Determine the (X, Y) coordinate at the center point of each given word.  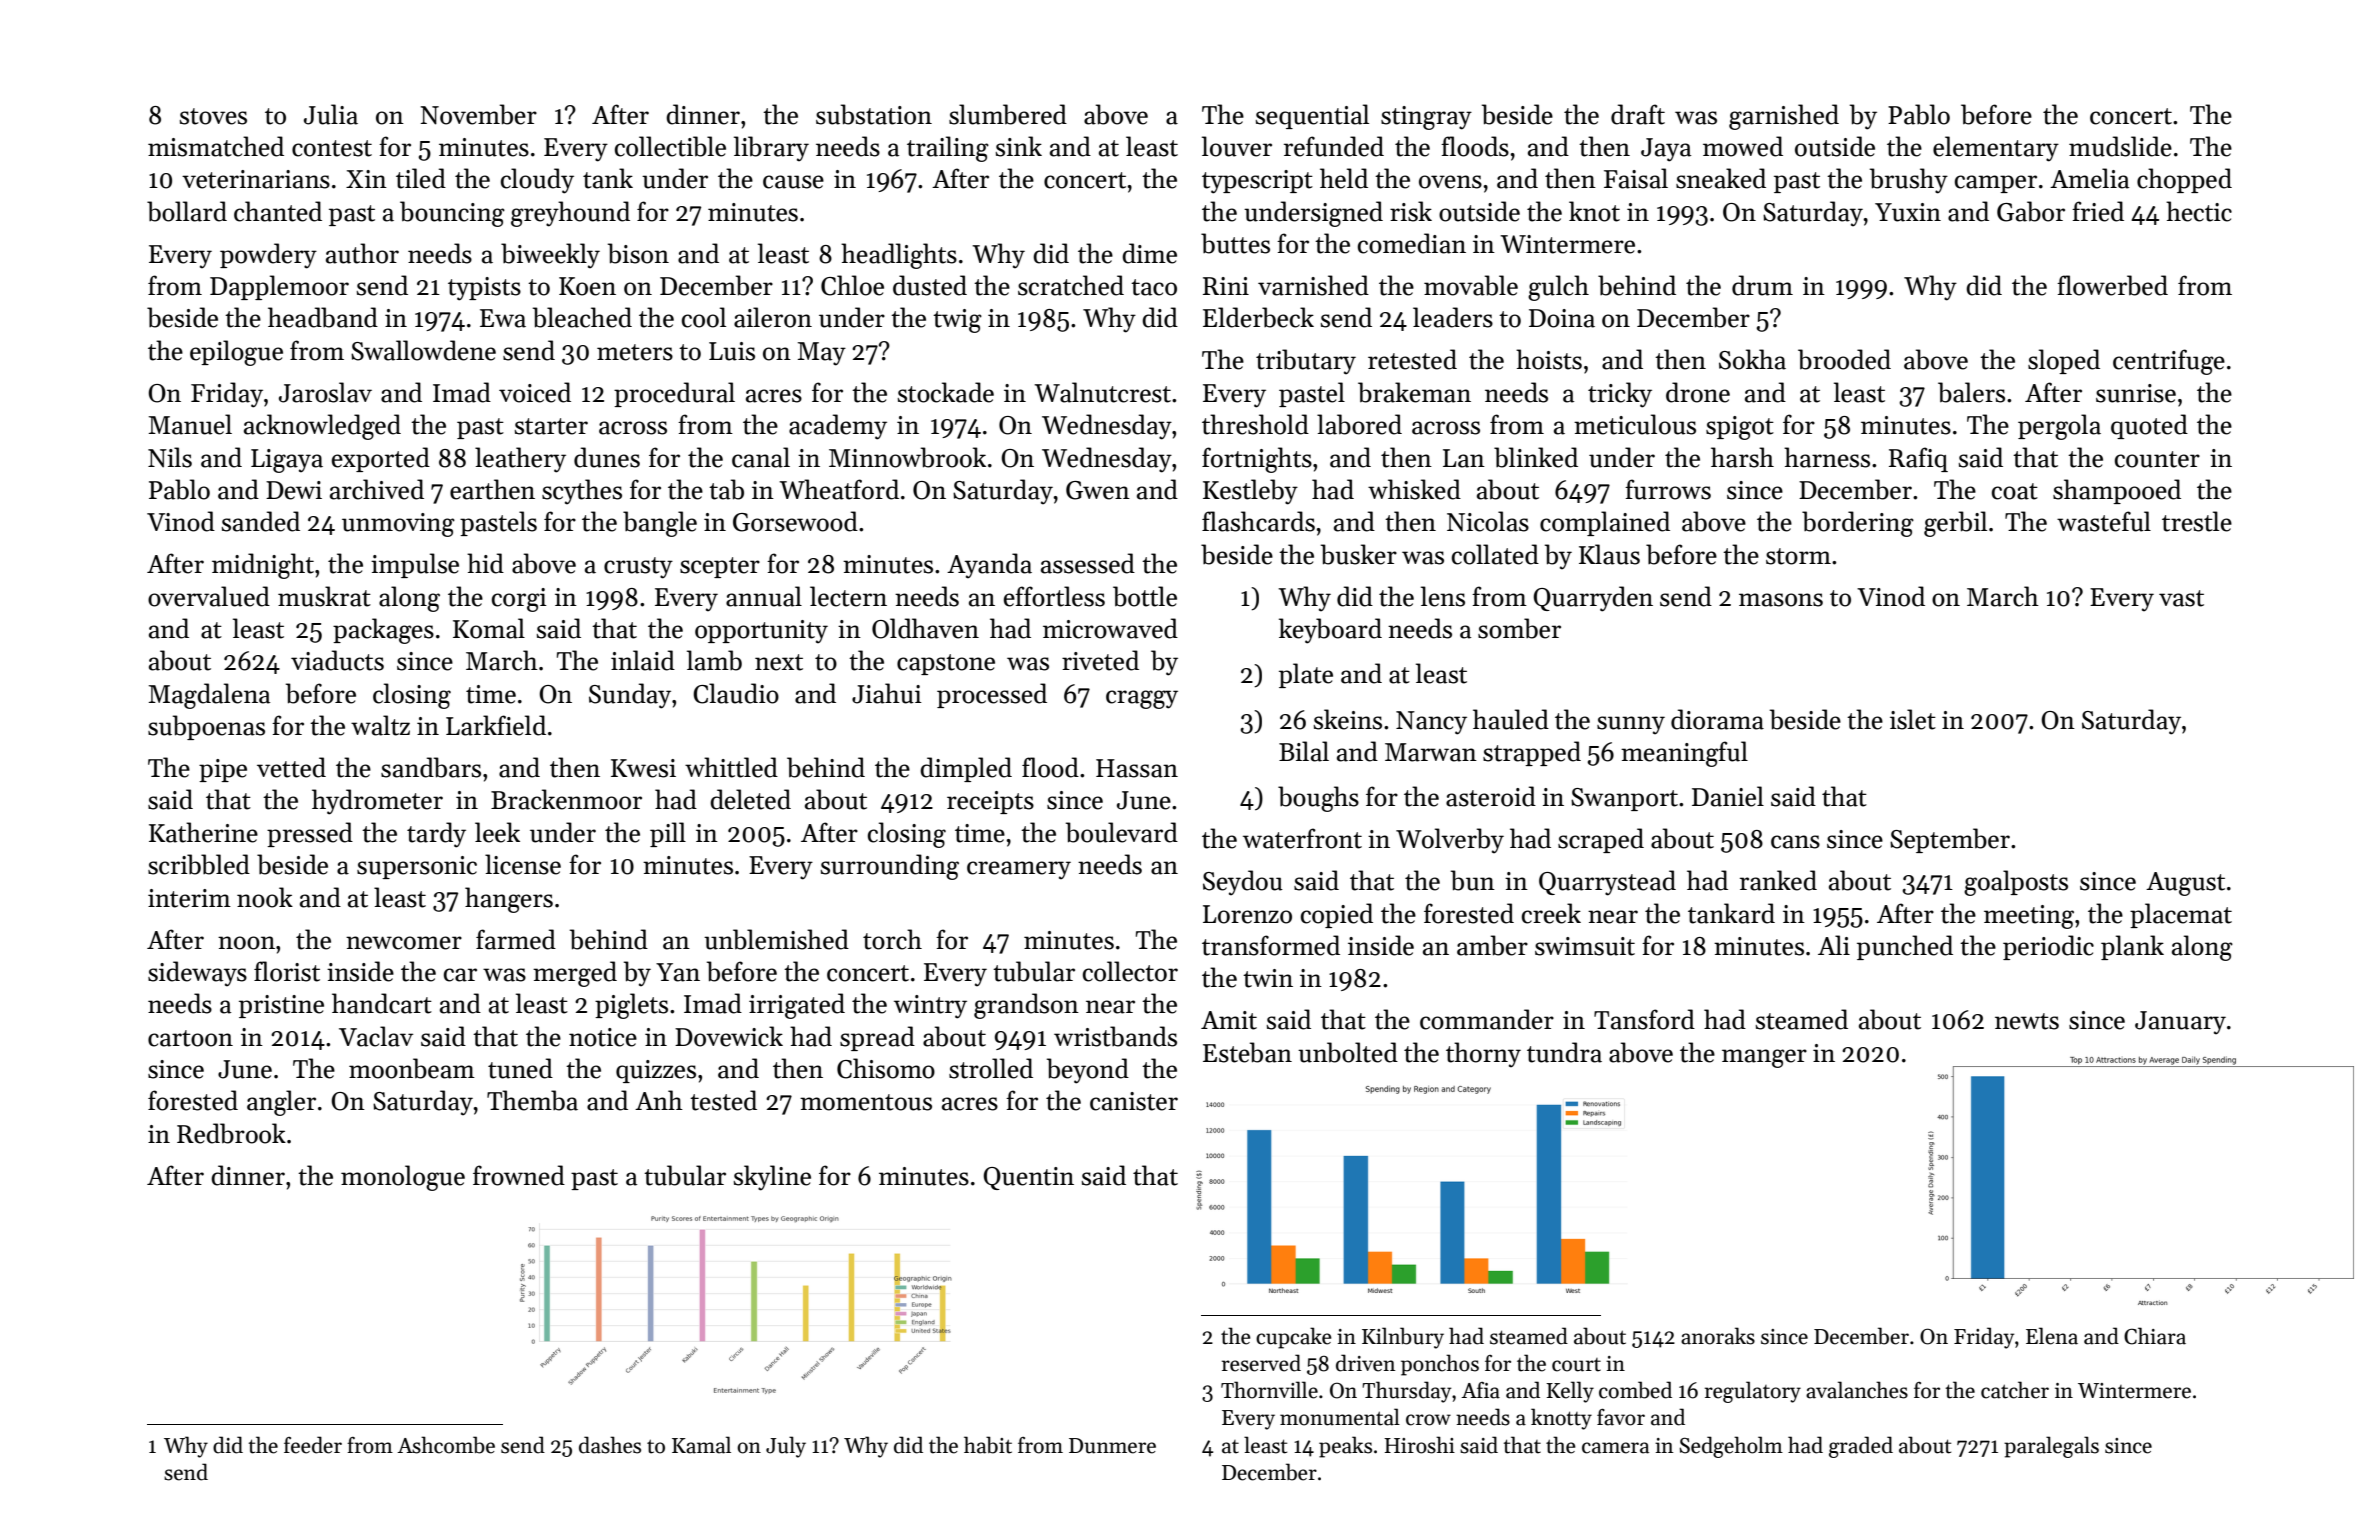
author (362, 253)
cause (793, 182)
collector (1130, 971)
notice (603, 1037)
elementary (1996, 149)
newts (2027, 1021)
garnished (1784, 117)
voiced (535, 392)
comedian (1412, 243)
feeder (313, 1445)
